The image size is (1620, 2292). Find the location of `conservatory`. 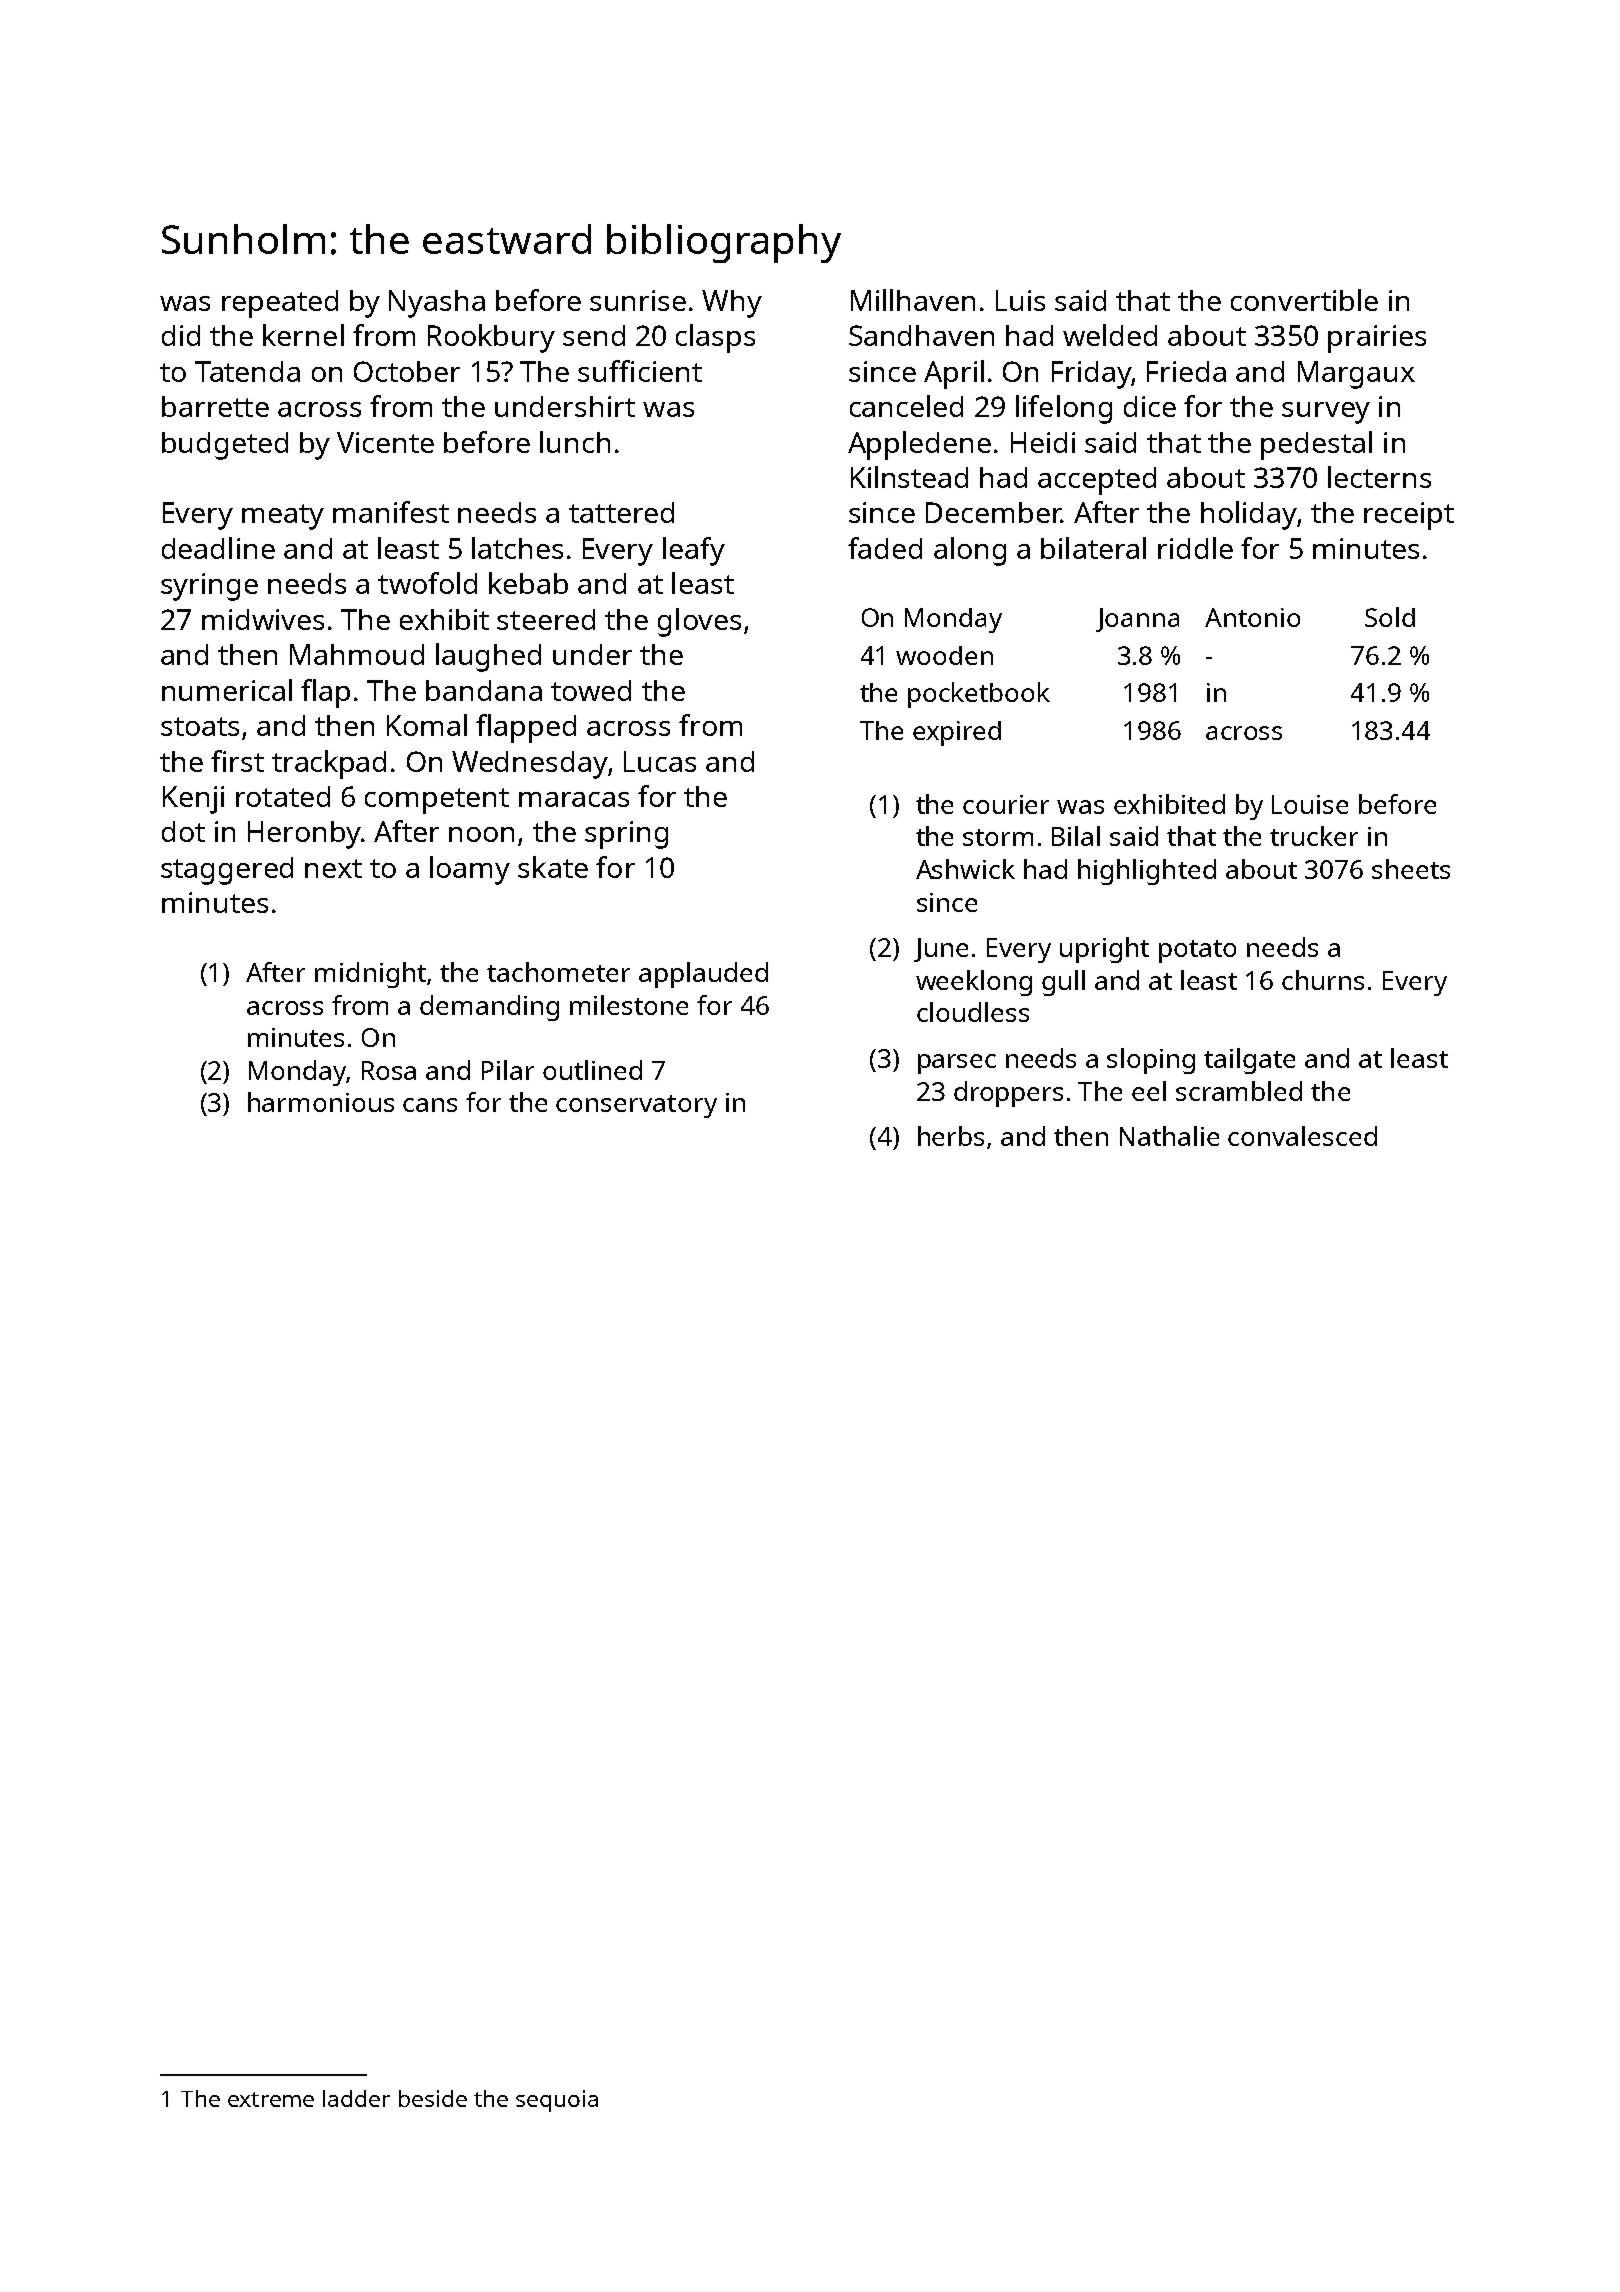

conservatory is located at coordinates (636, 1106).
